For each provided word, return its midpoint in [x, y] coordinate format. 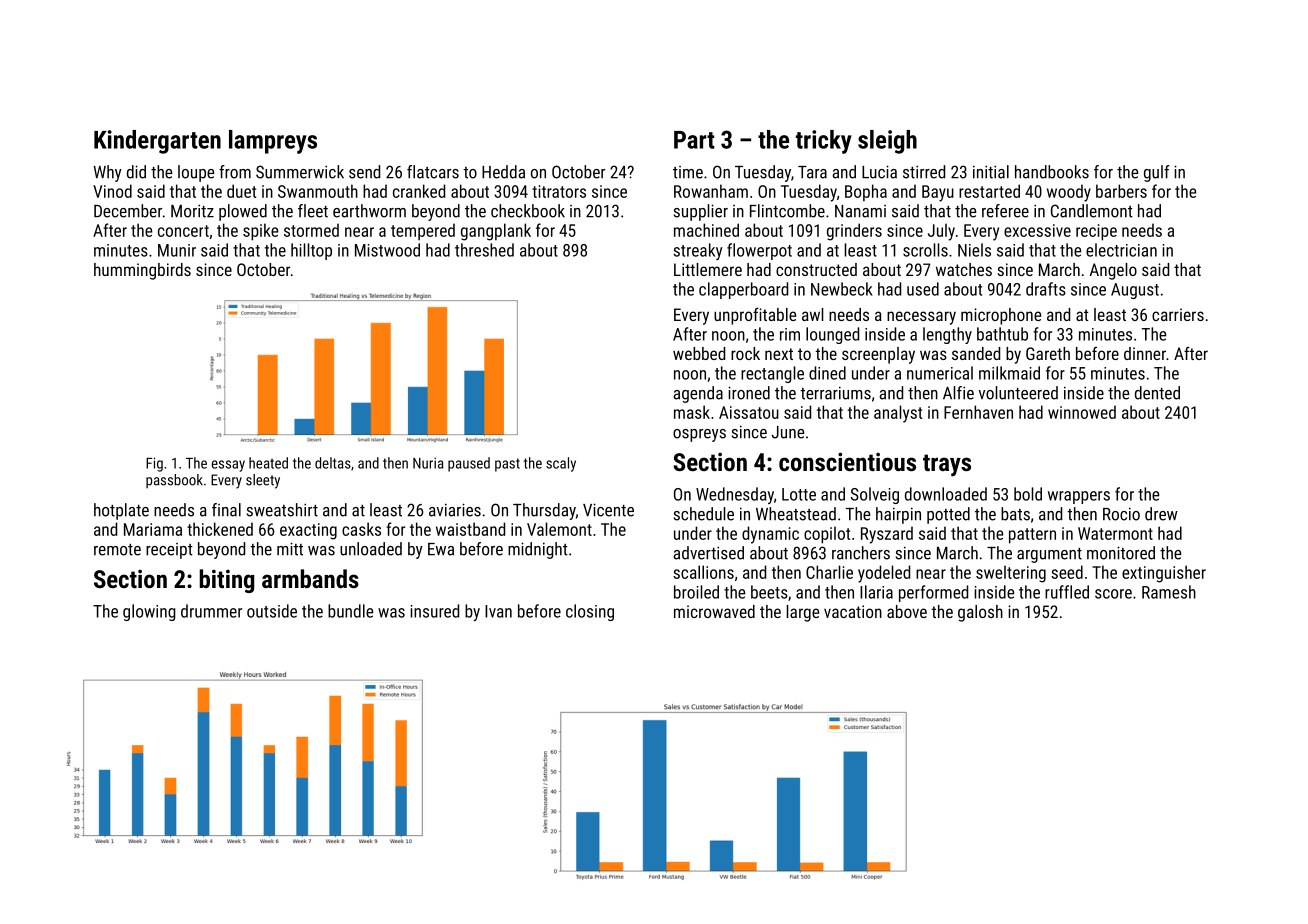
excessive [1037, 230]
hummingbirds [142, 271]
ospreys [699, 435]
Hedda [503, 172]
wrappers [1079, 497]
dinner [1145, 353]
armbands [310, 578]
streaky [697, 251]
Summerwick [300, 172]
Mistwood [387, 250]
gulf [1157, 173]
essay [228, 466]
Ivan [498, 611]
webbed [699, 353]
